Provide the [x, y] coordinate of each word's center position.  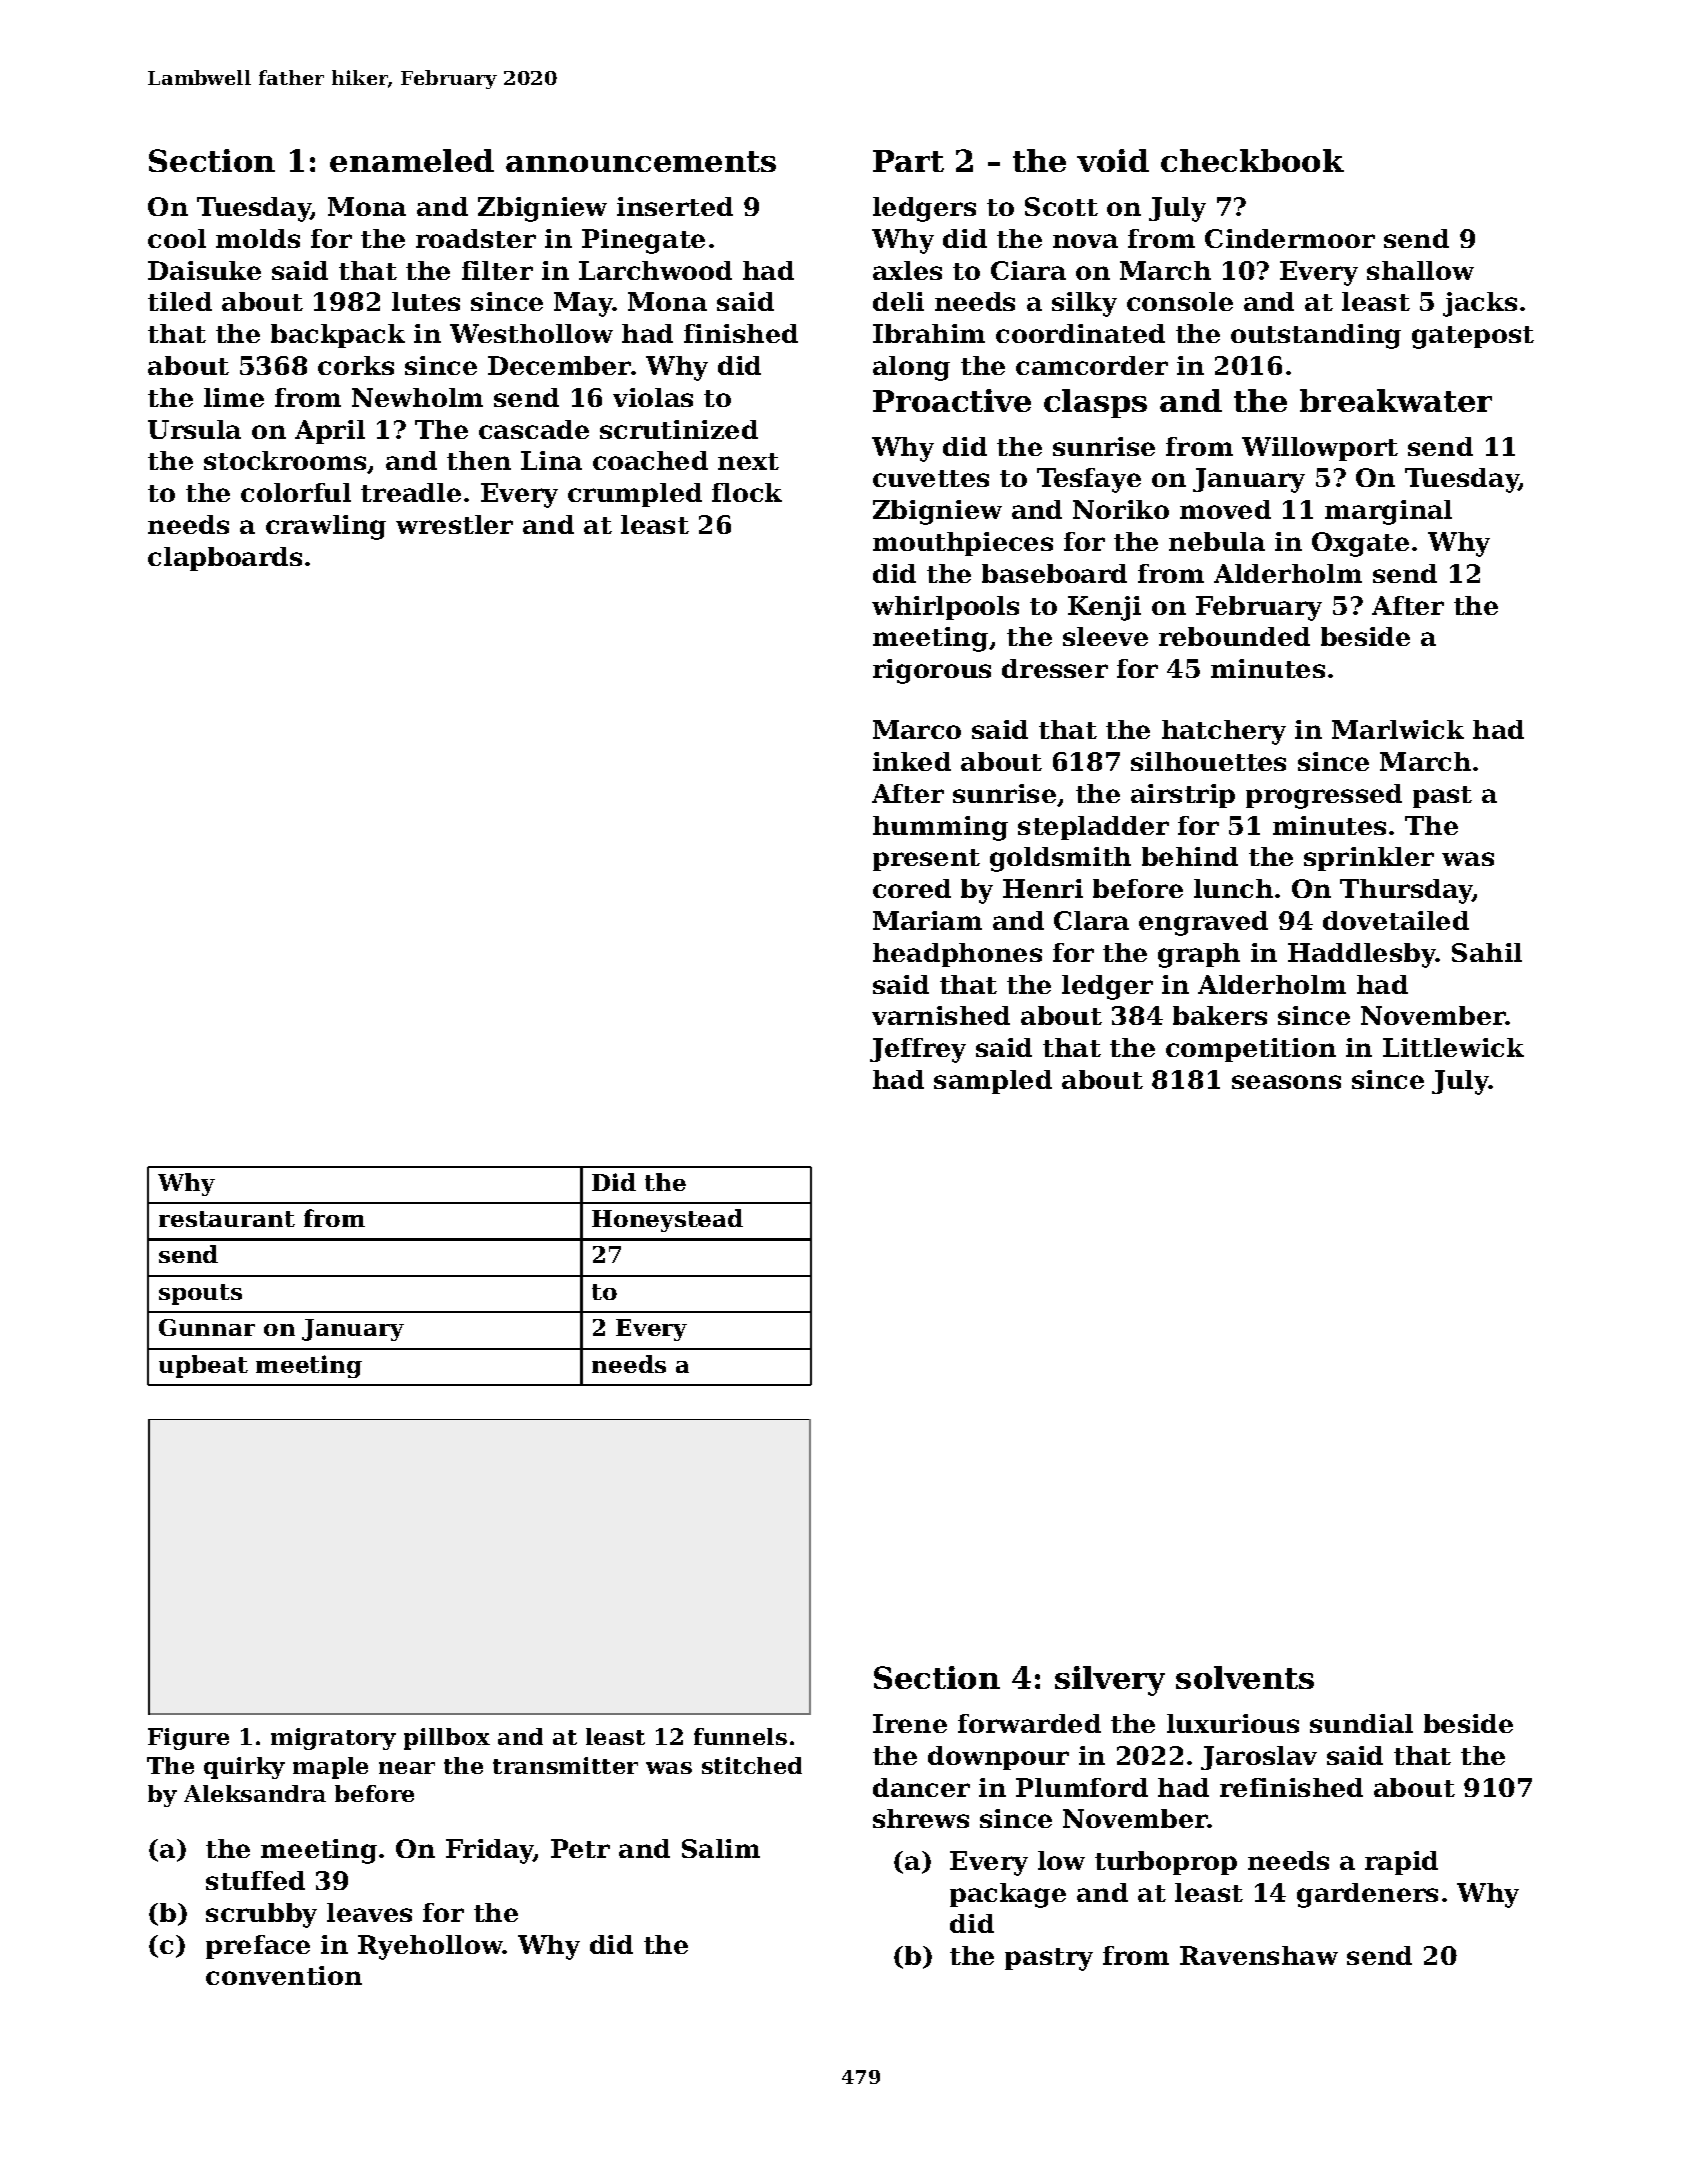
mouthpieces [963, 544]
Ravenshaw [1259, 1955]
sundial [1361, 1723]
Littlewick [1453, 1047]
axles [907, 270]
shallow [1420, 270]
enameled [412, 160]
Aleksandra [255, 1793]
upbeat [203, 1366]
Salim [721, 1848]
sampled [993, 1082]
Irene [910, 1723]
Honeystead [667, 1220]
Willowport [1320, 449]
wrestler [454, 524]
